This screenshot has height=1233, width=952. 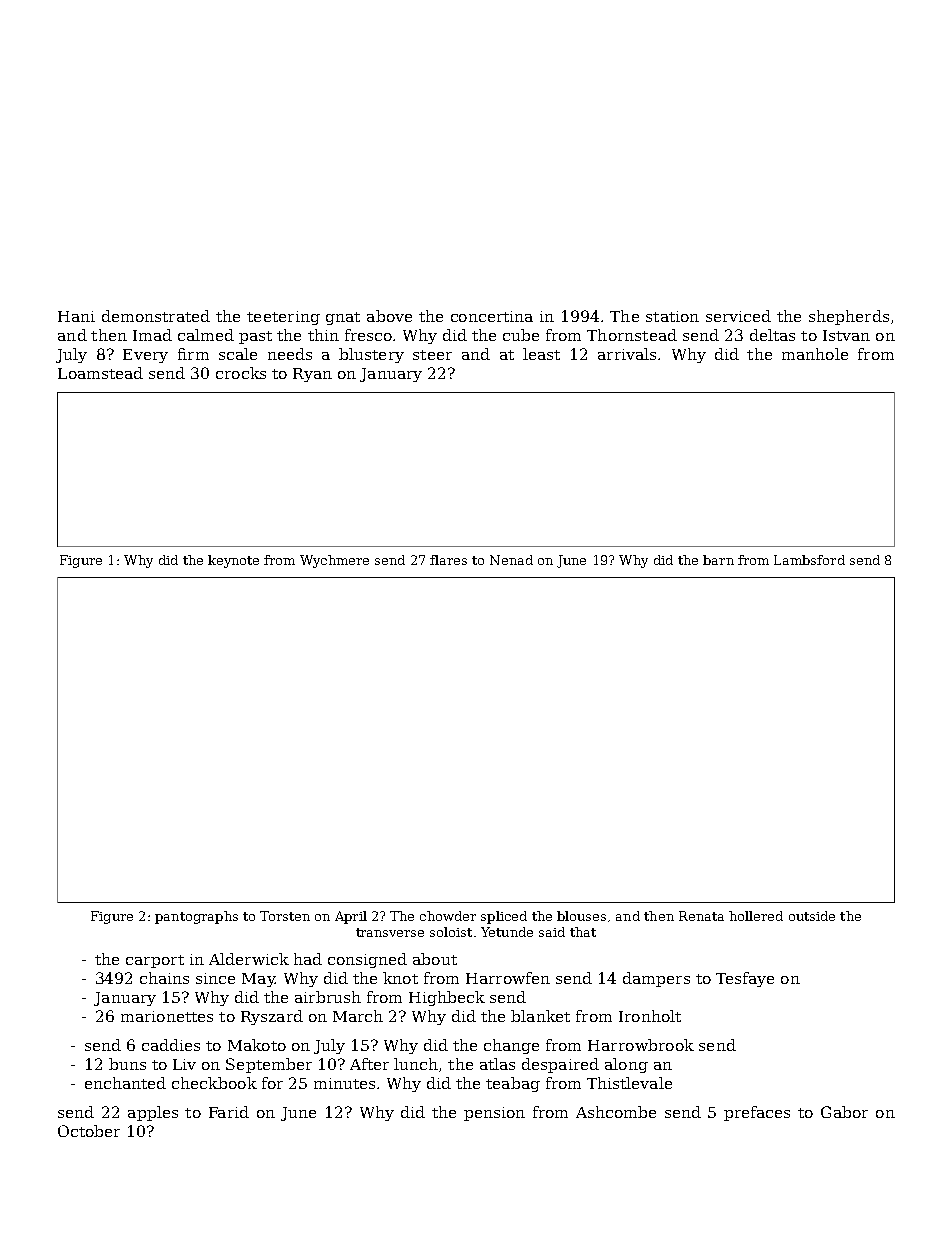 What do you see at coordinates (155, 961) in the screenshot?
I see `carport` at bounding box center [155, 961].
